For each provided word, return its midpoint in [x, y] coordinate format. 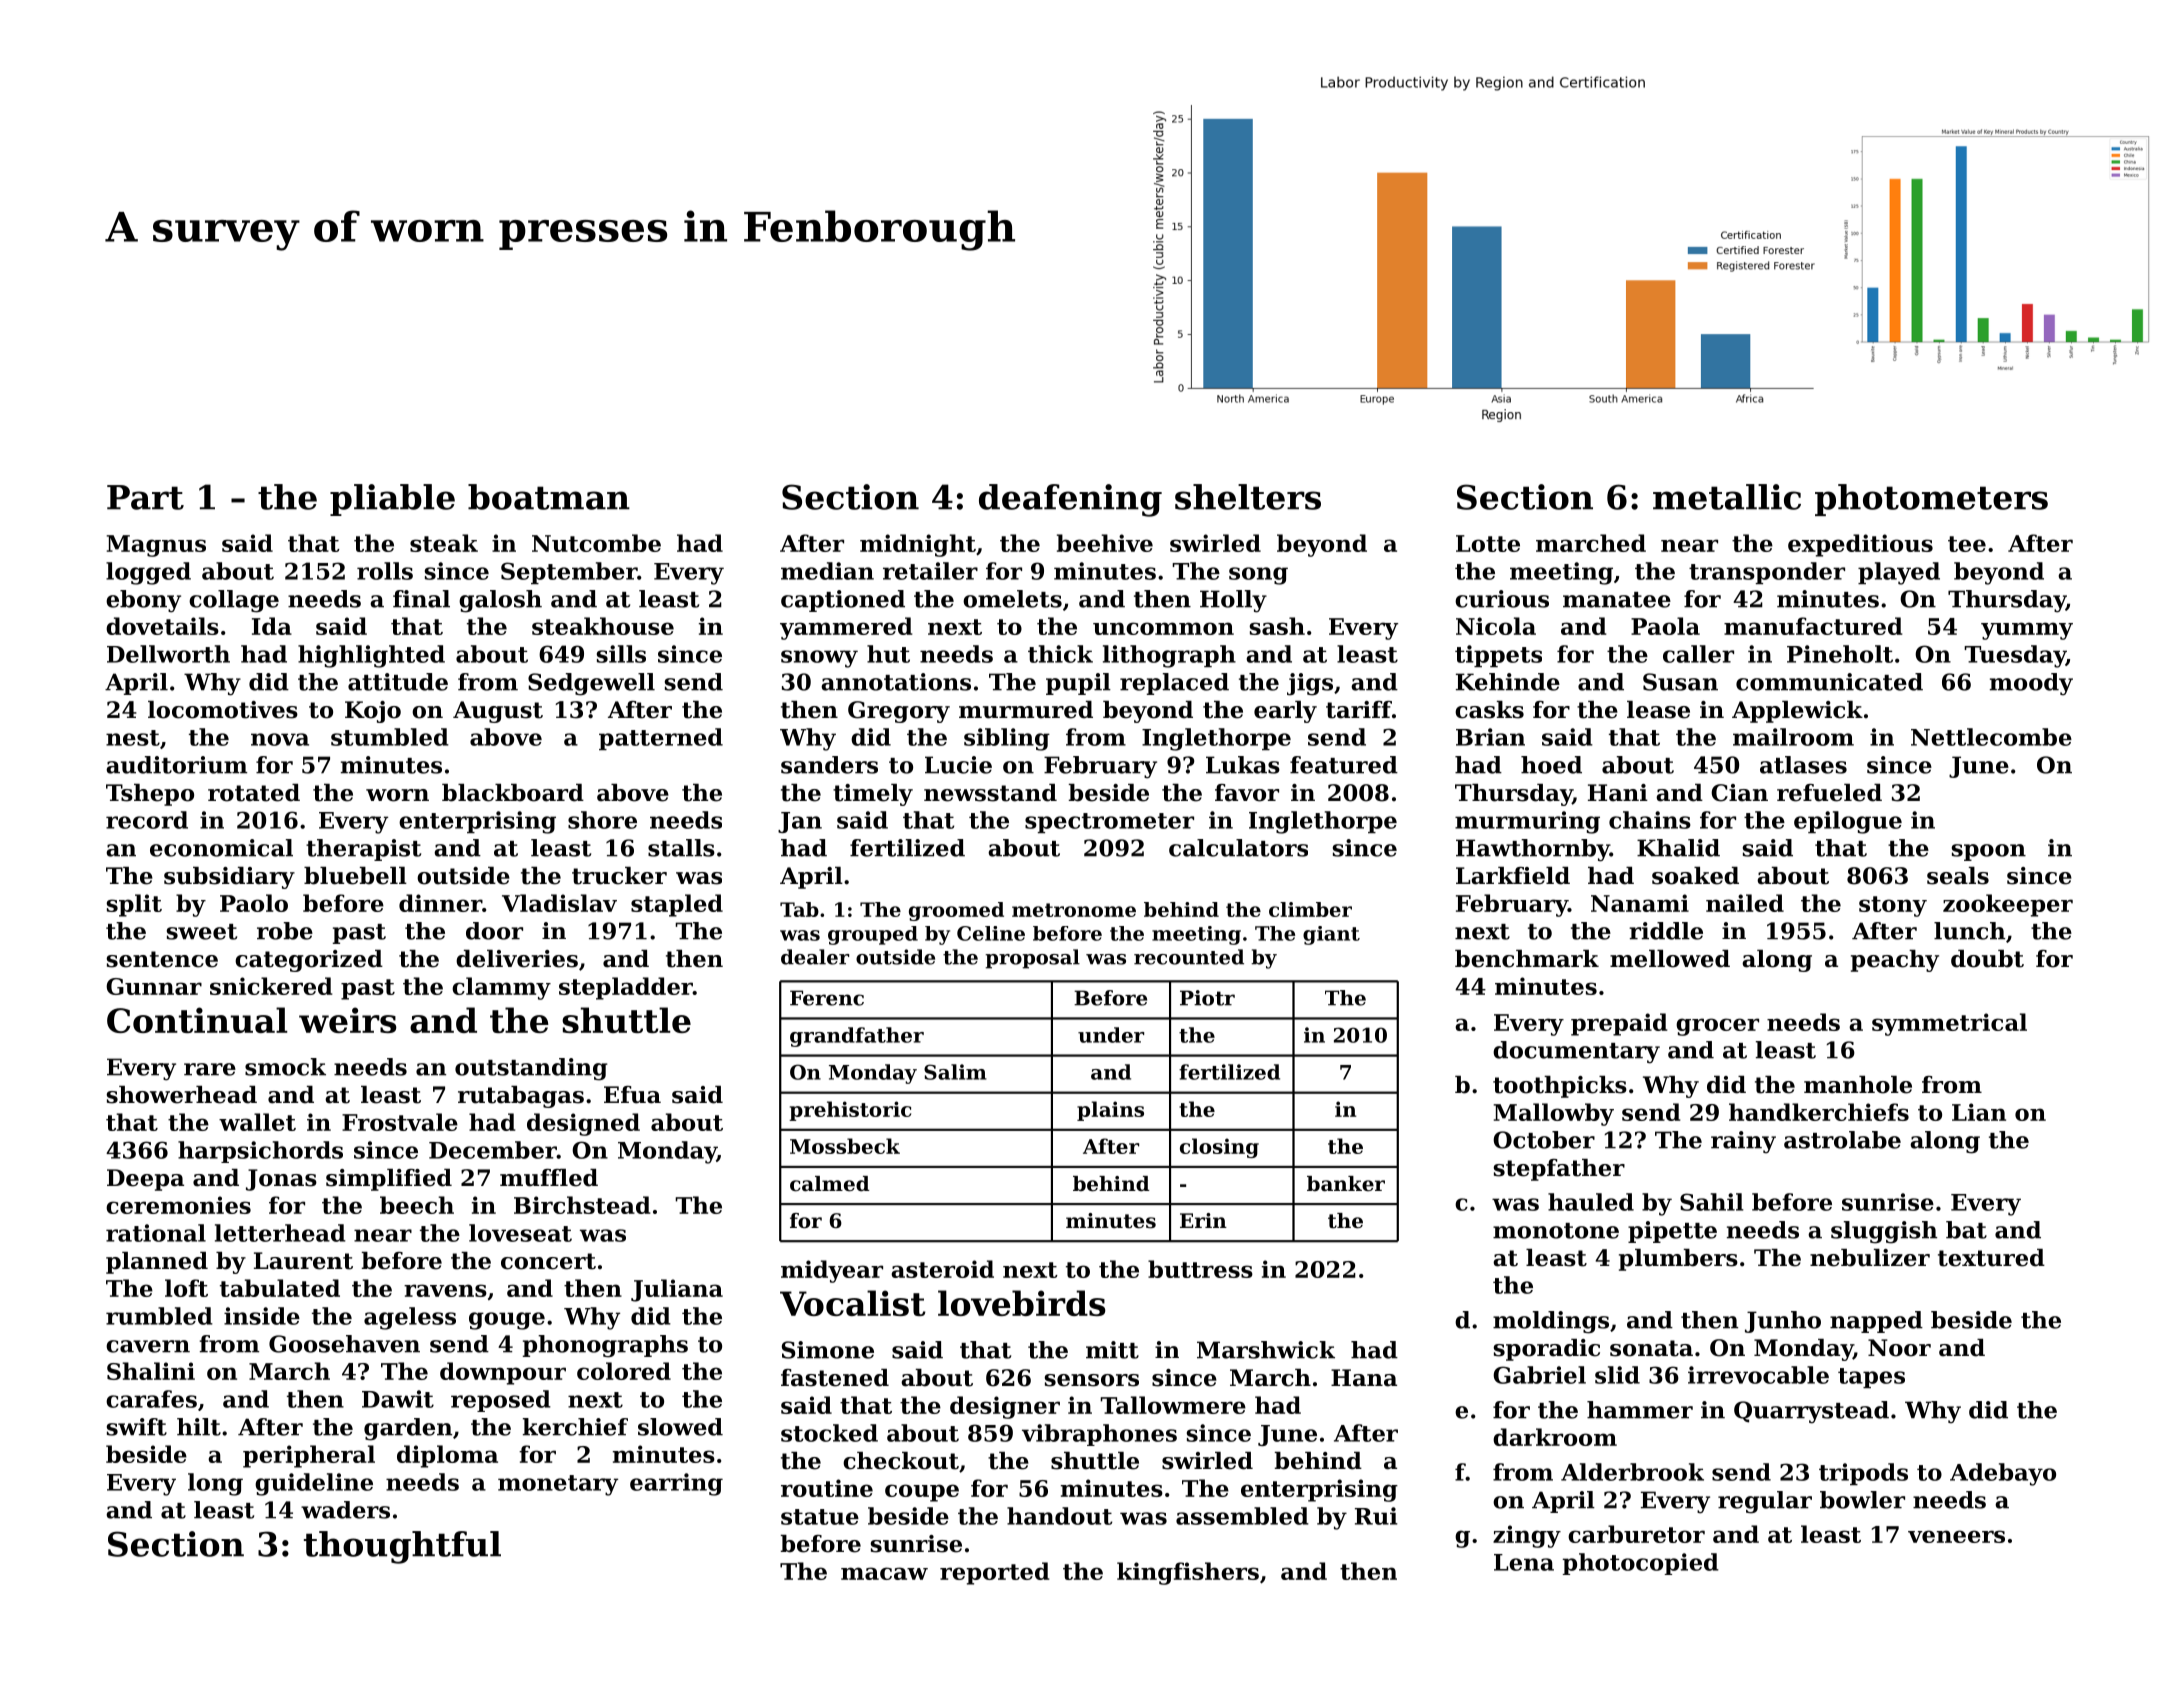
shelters [1248, 497]
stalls [681, 848]
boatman [549, 497]
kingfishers [1188, 1573]
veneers [1956, 1536]
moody [2031, 684]
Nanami [1640, 903]
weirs [348, 1020]
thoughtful [402, 1547]
